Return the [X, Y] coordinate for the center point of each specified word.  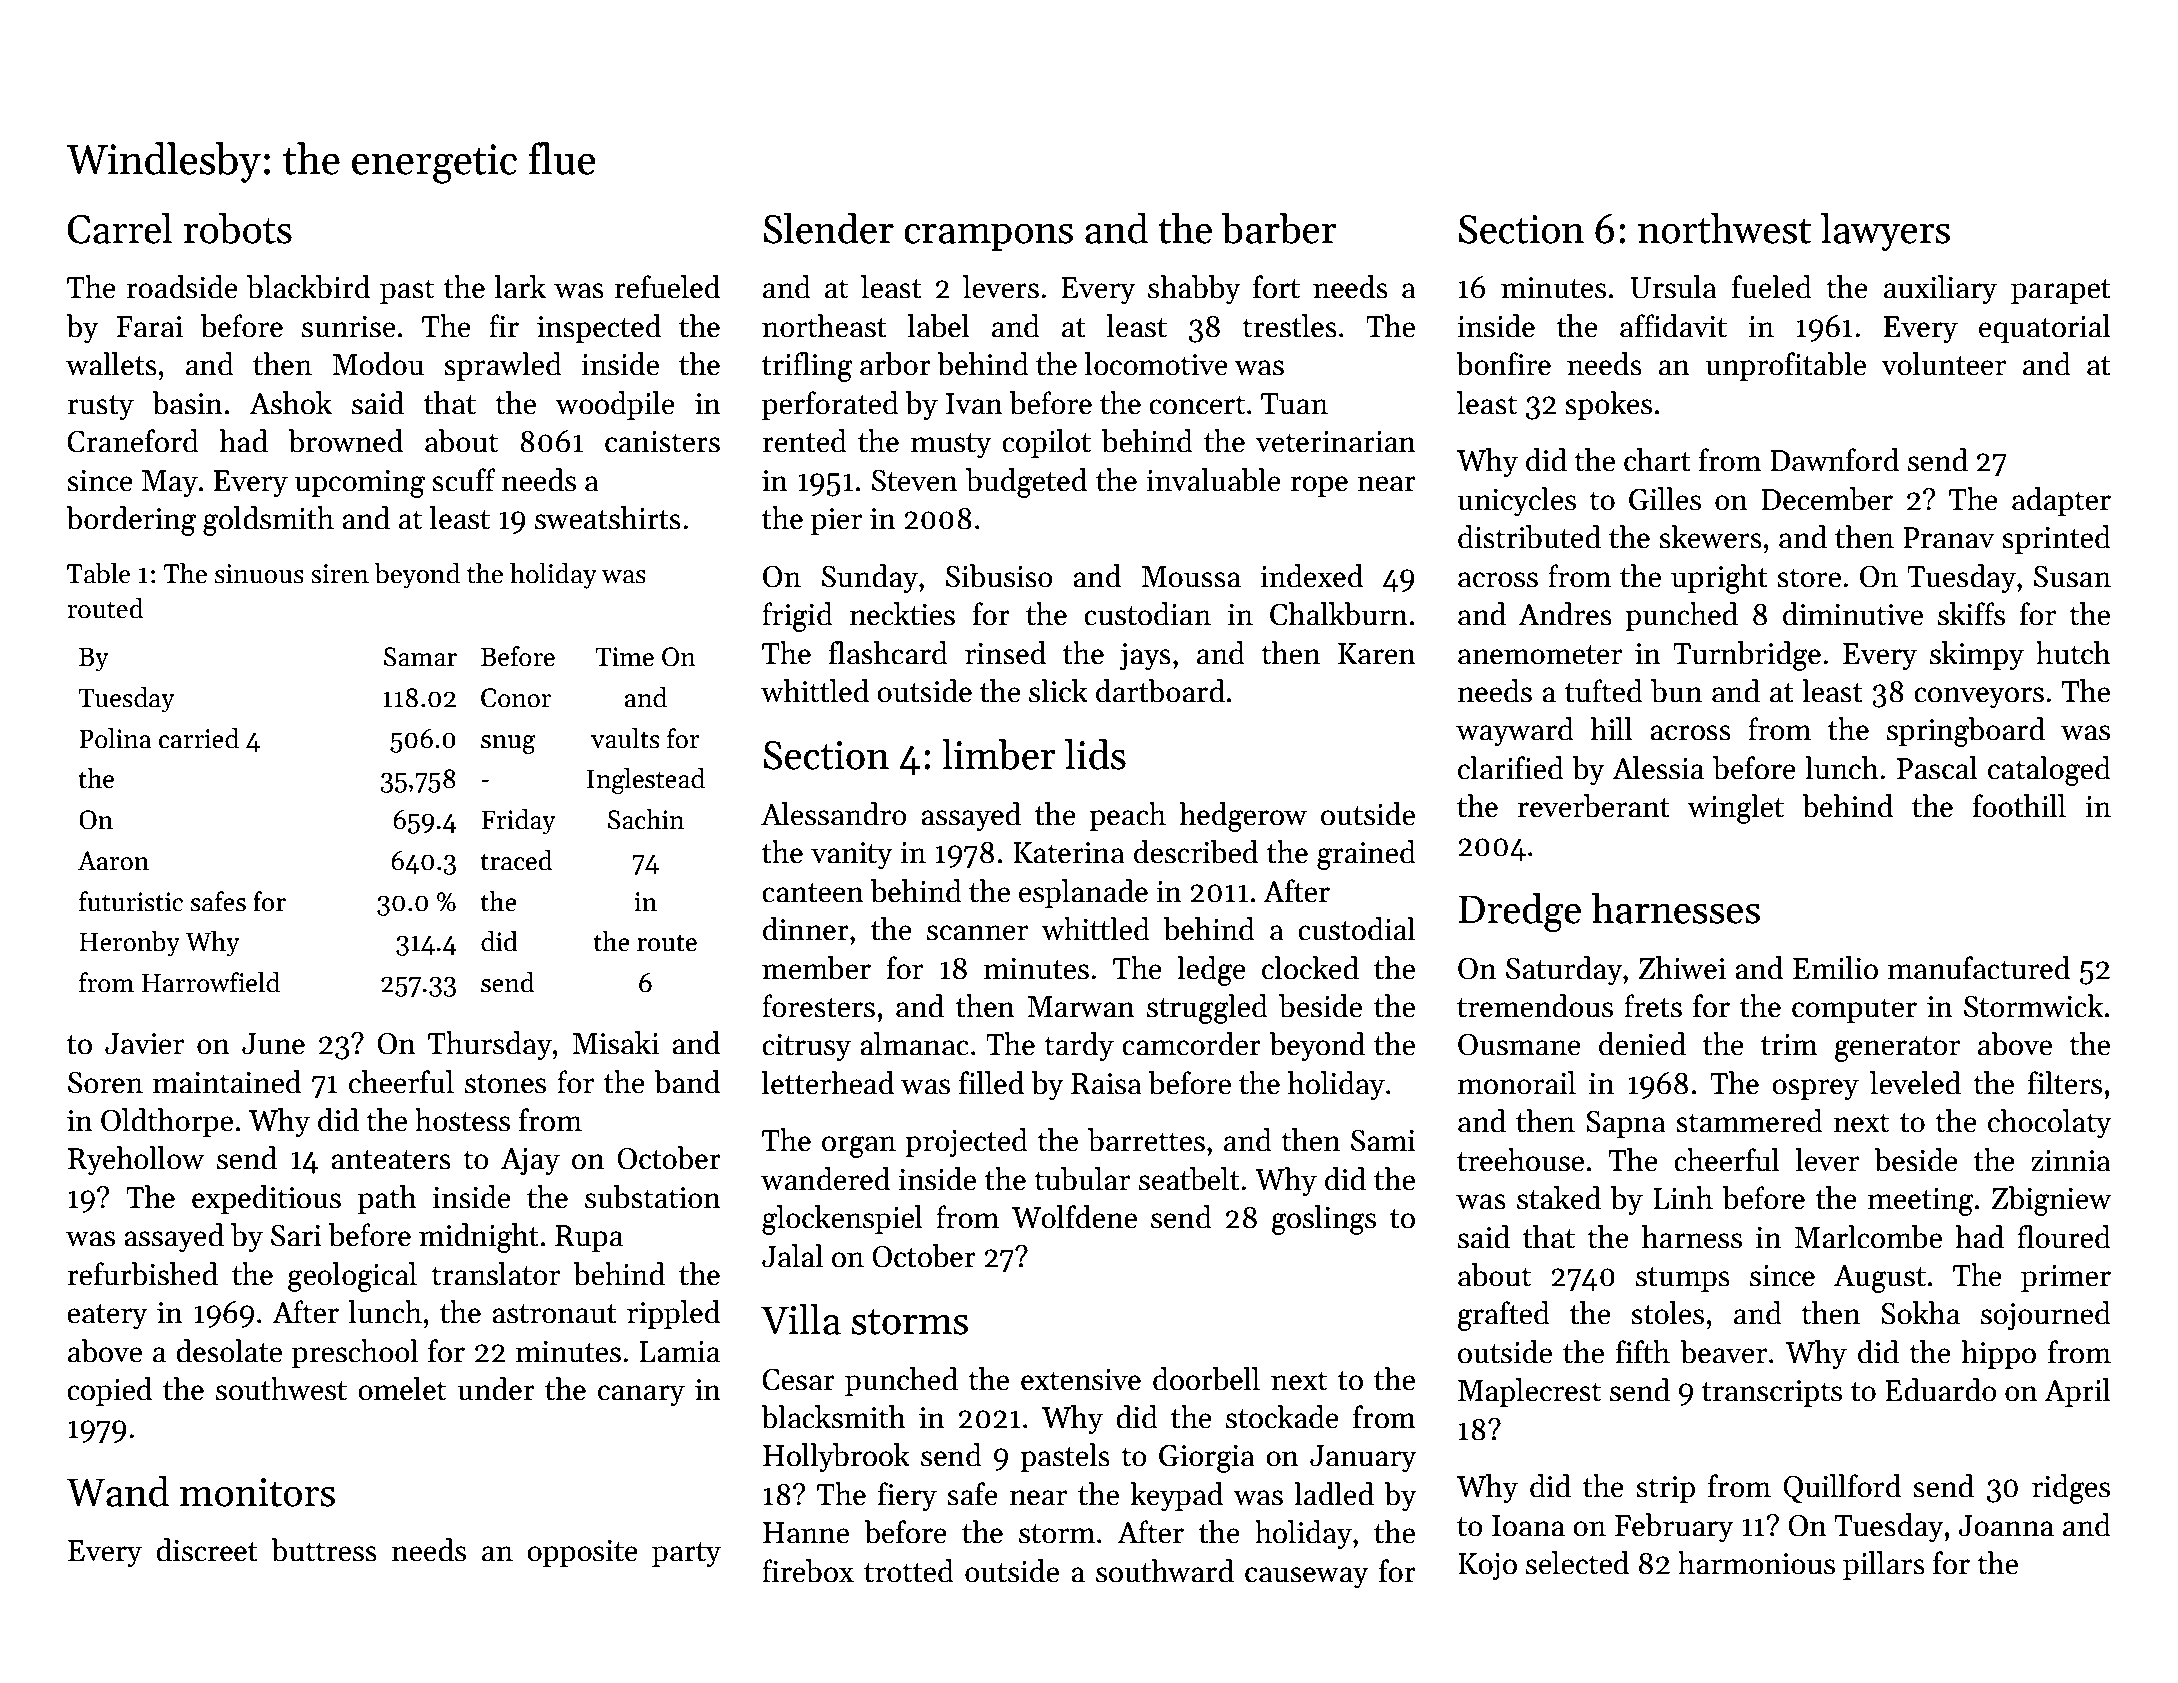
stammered [1749, 1121]
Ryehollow [136, 1160]
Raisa [1106, 1084]
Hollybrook [836, 1457]
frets [1653, 1006]
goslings [1324, 1220]
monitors [257, 1492]
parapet [2061, 291]
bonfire [1504, 364]
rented [804, 441]
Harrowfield [211, 982]
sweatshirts [608, 518]
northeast [824, 326]
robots [238, 228]
